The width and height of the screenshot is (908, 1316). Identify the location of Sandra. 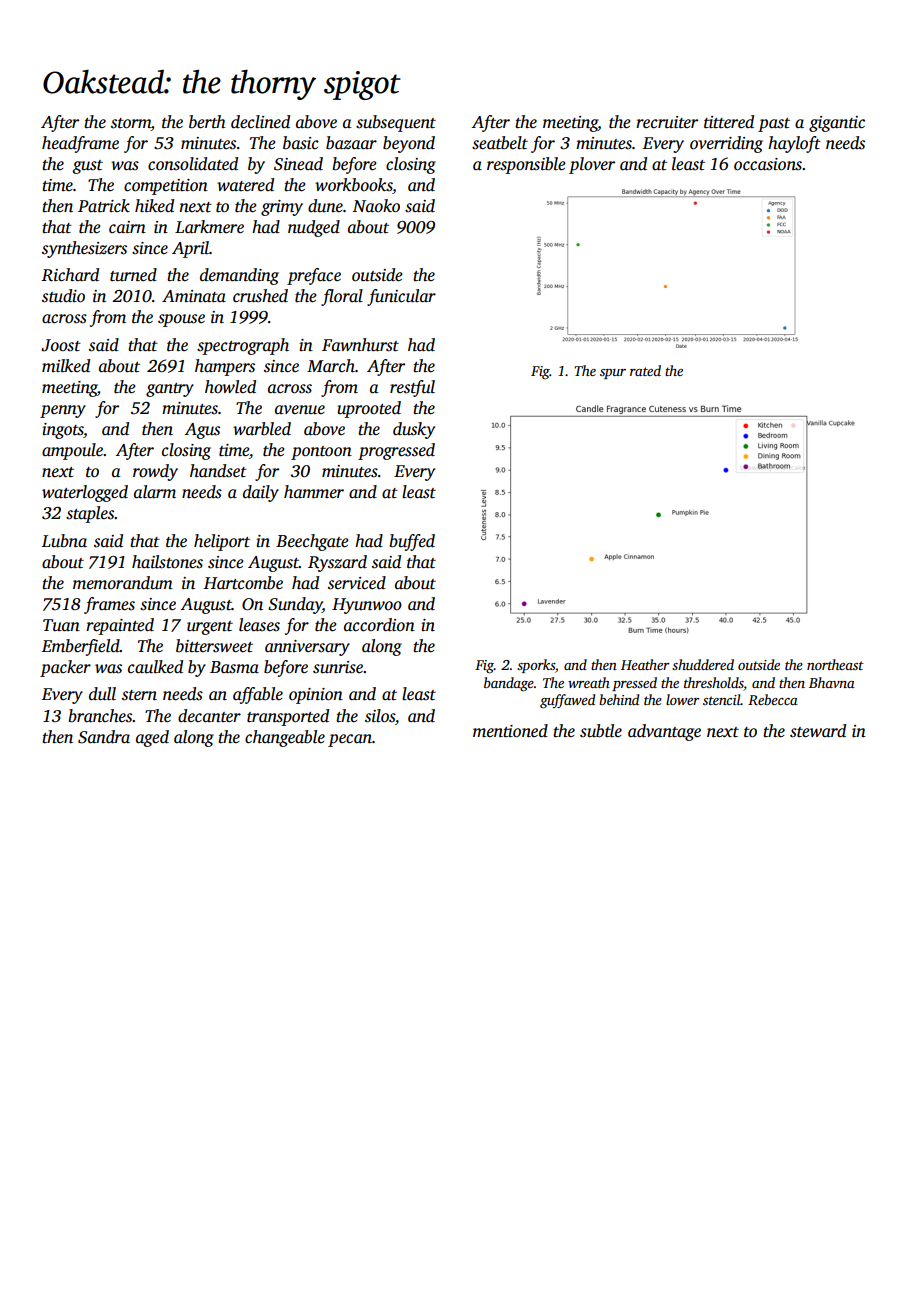
(104, 737).
